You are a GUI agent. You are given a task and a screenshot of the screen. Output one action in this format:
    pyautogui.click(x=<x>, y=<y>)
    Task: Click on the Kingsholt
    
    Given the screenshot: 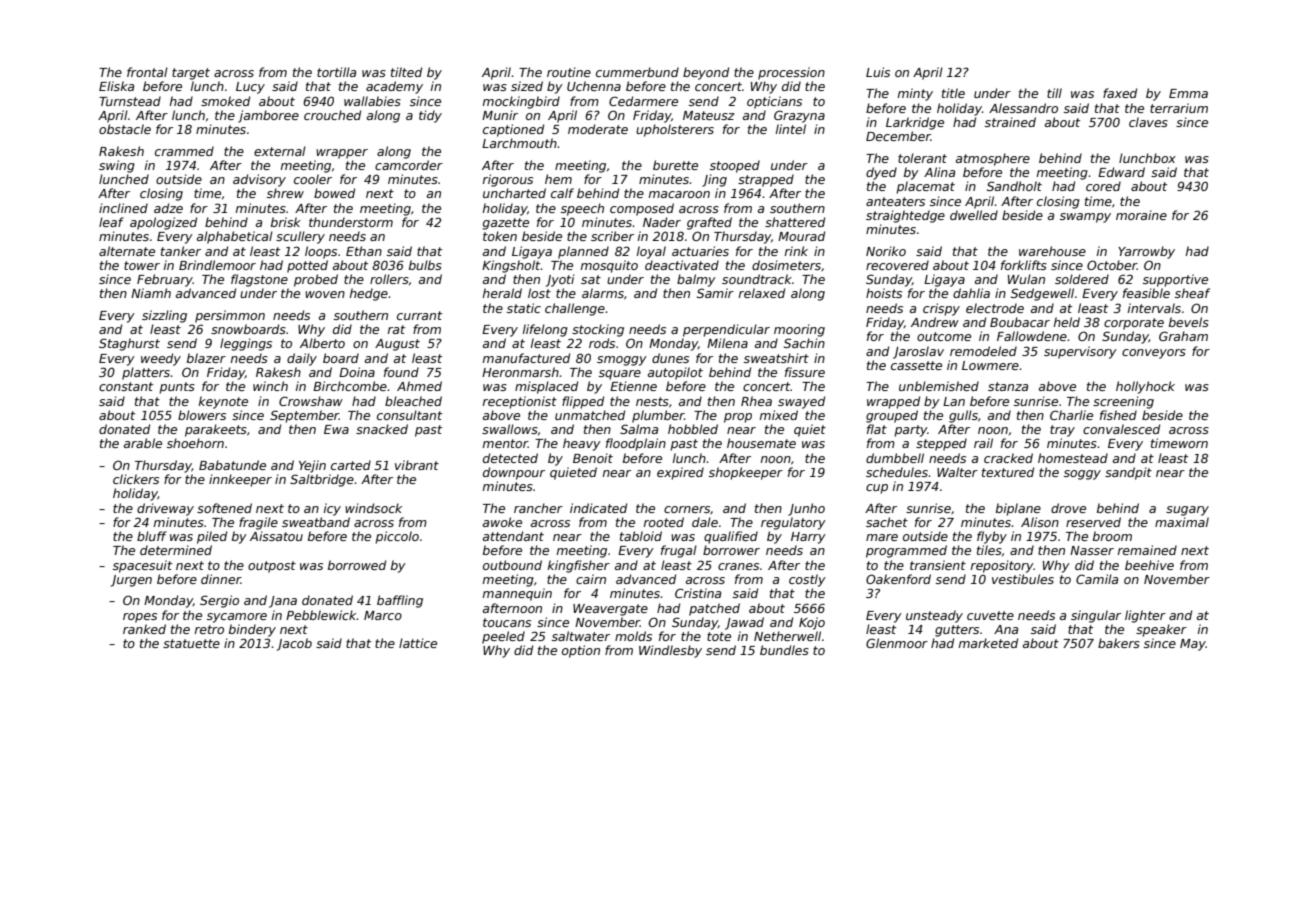 What is the action you would take?
    pyautogui.click(x=511, y=266)
